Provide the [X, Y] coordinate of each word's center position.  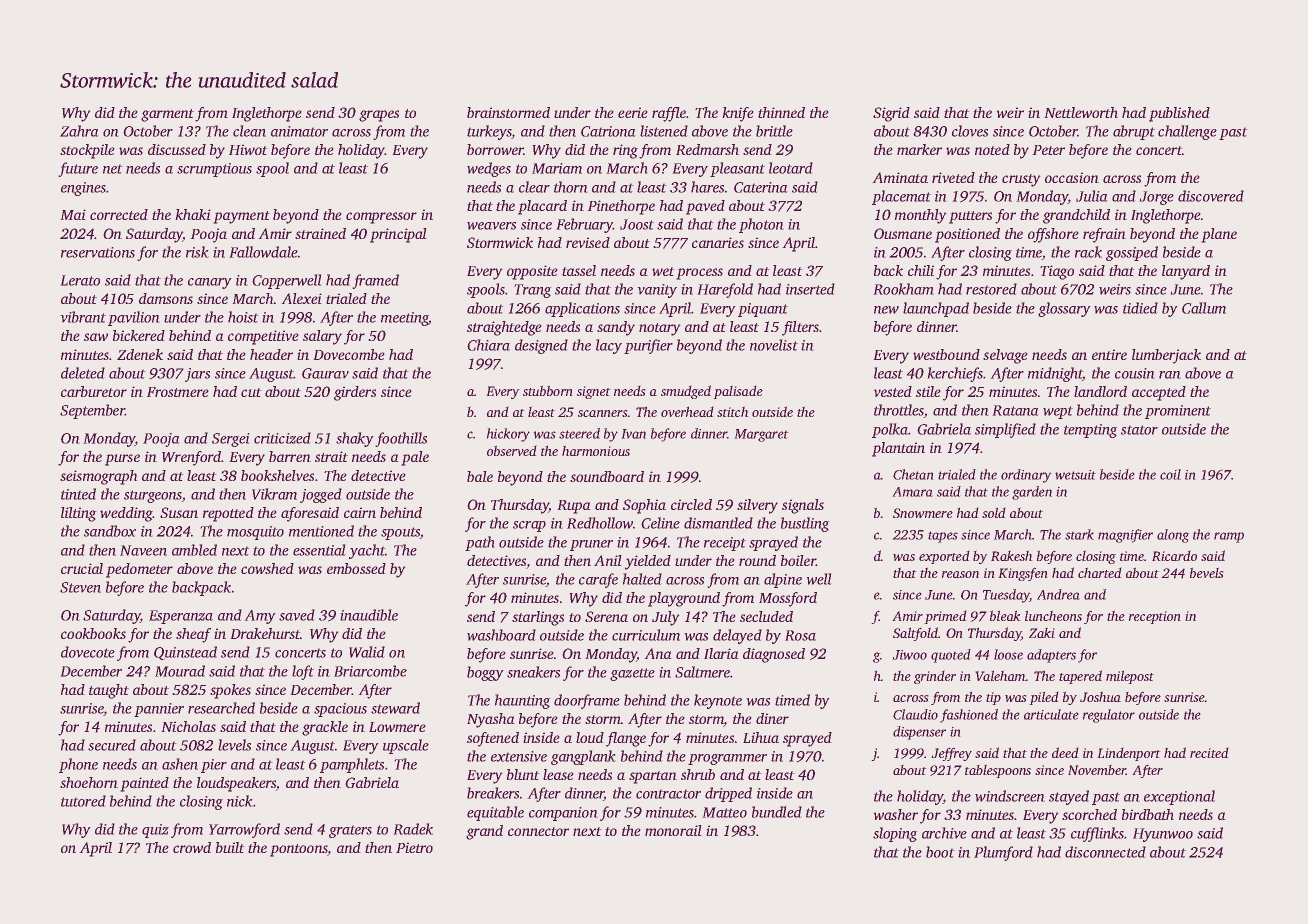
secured [112, 745]
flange [626, 739]
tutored [83, 801]
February [584, 225]
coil [1170, 474]
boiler [798, 560]
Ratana [1015, 410]
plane [1219, 235]
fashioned [969, 716]
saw [96, 337]
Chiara [488, 345]
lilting [79, 514]
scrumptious [214, 170]
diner [772, 718]
